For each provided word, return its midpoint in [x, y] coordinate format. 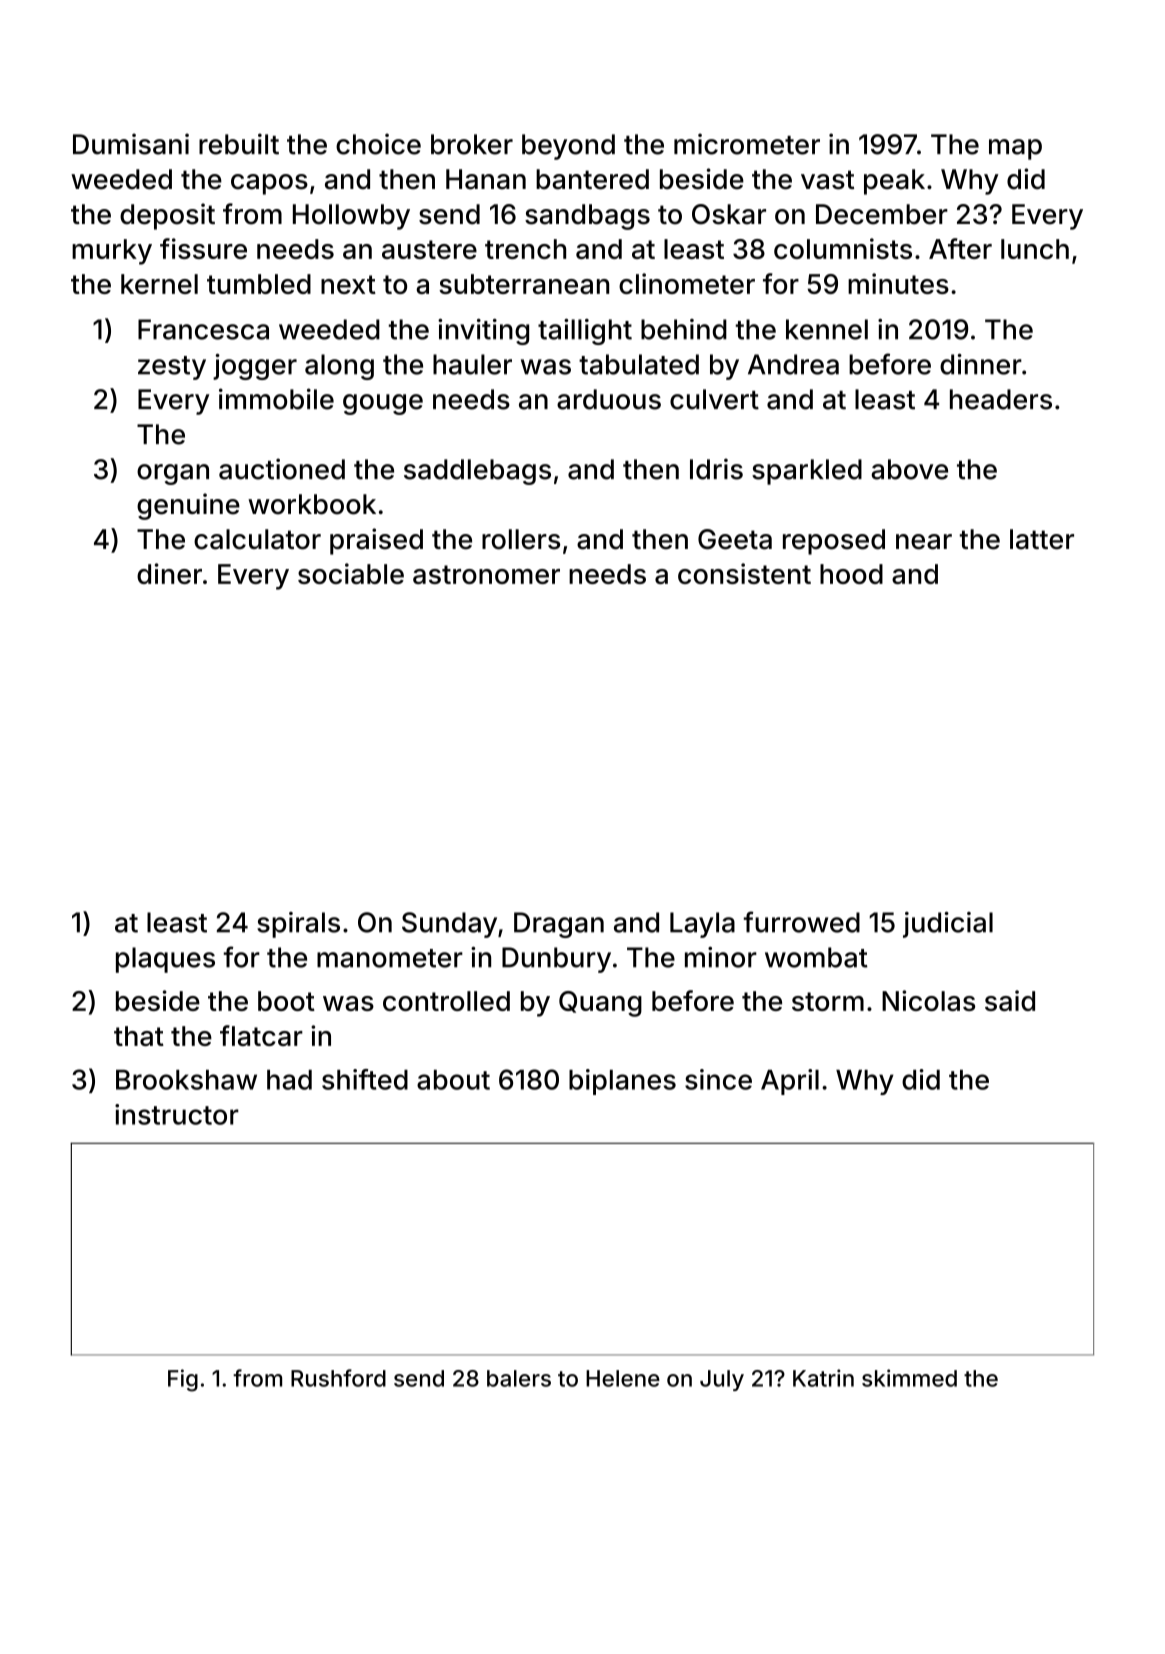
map [1015, 149]
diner [169, 573]
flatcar [261, 1035]
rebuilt [239, 144]
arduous [609, 399]
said [1010, 1000]
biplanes [622, 1082]
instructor [177, 1114]
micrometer [747, 144]
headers [1001, 399]
